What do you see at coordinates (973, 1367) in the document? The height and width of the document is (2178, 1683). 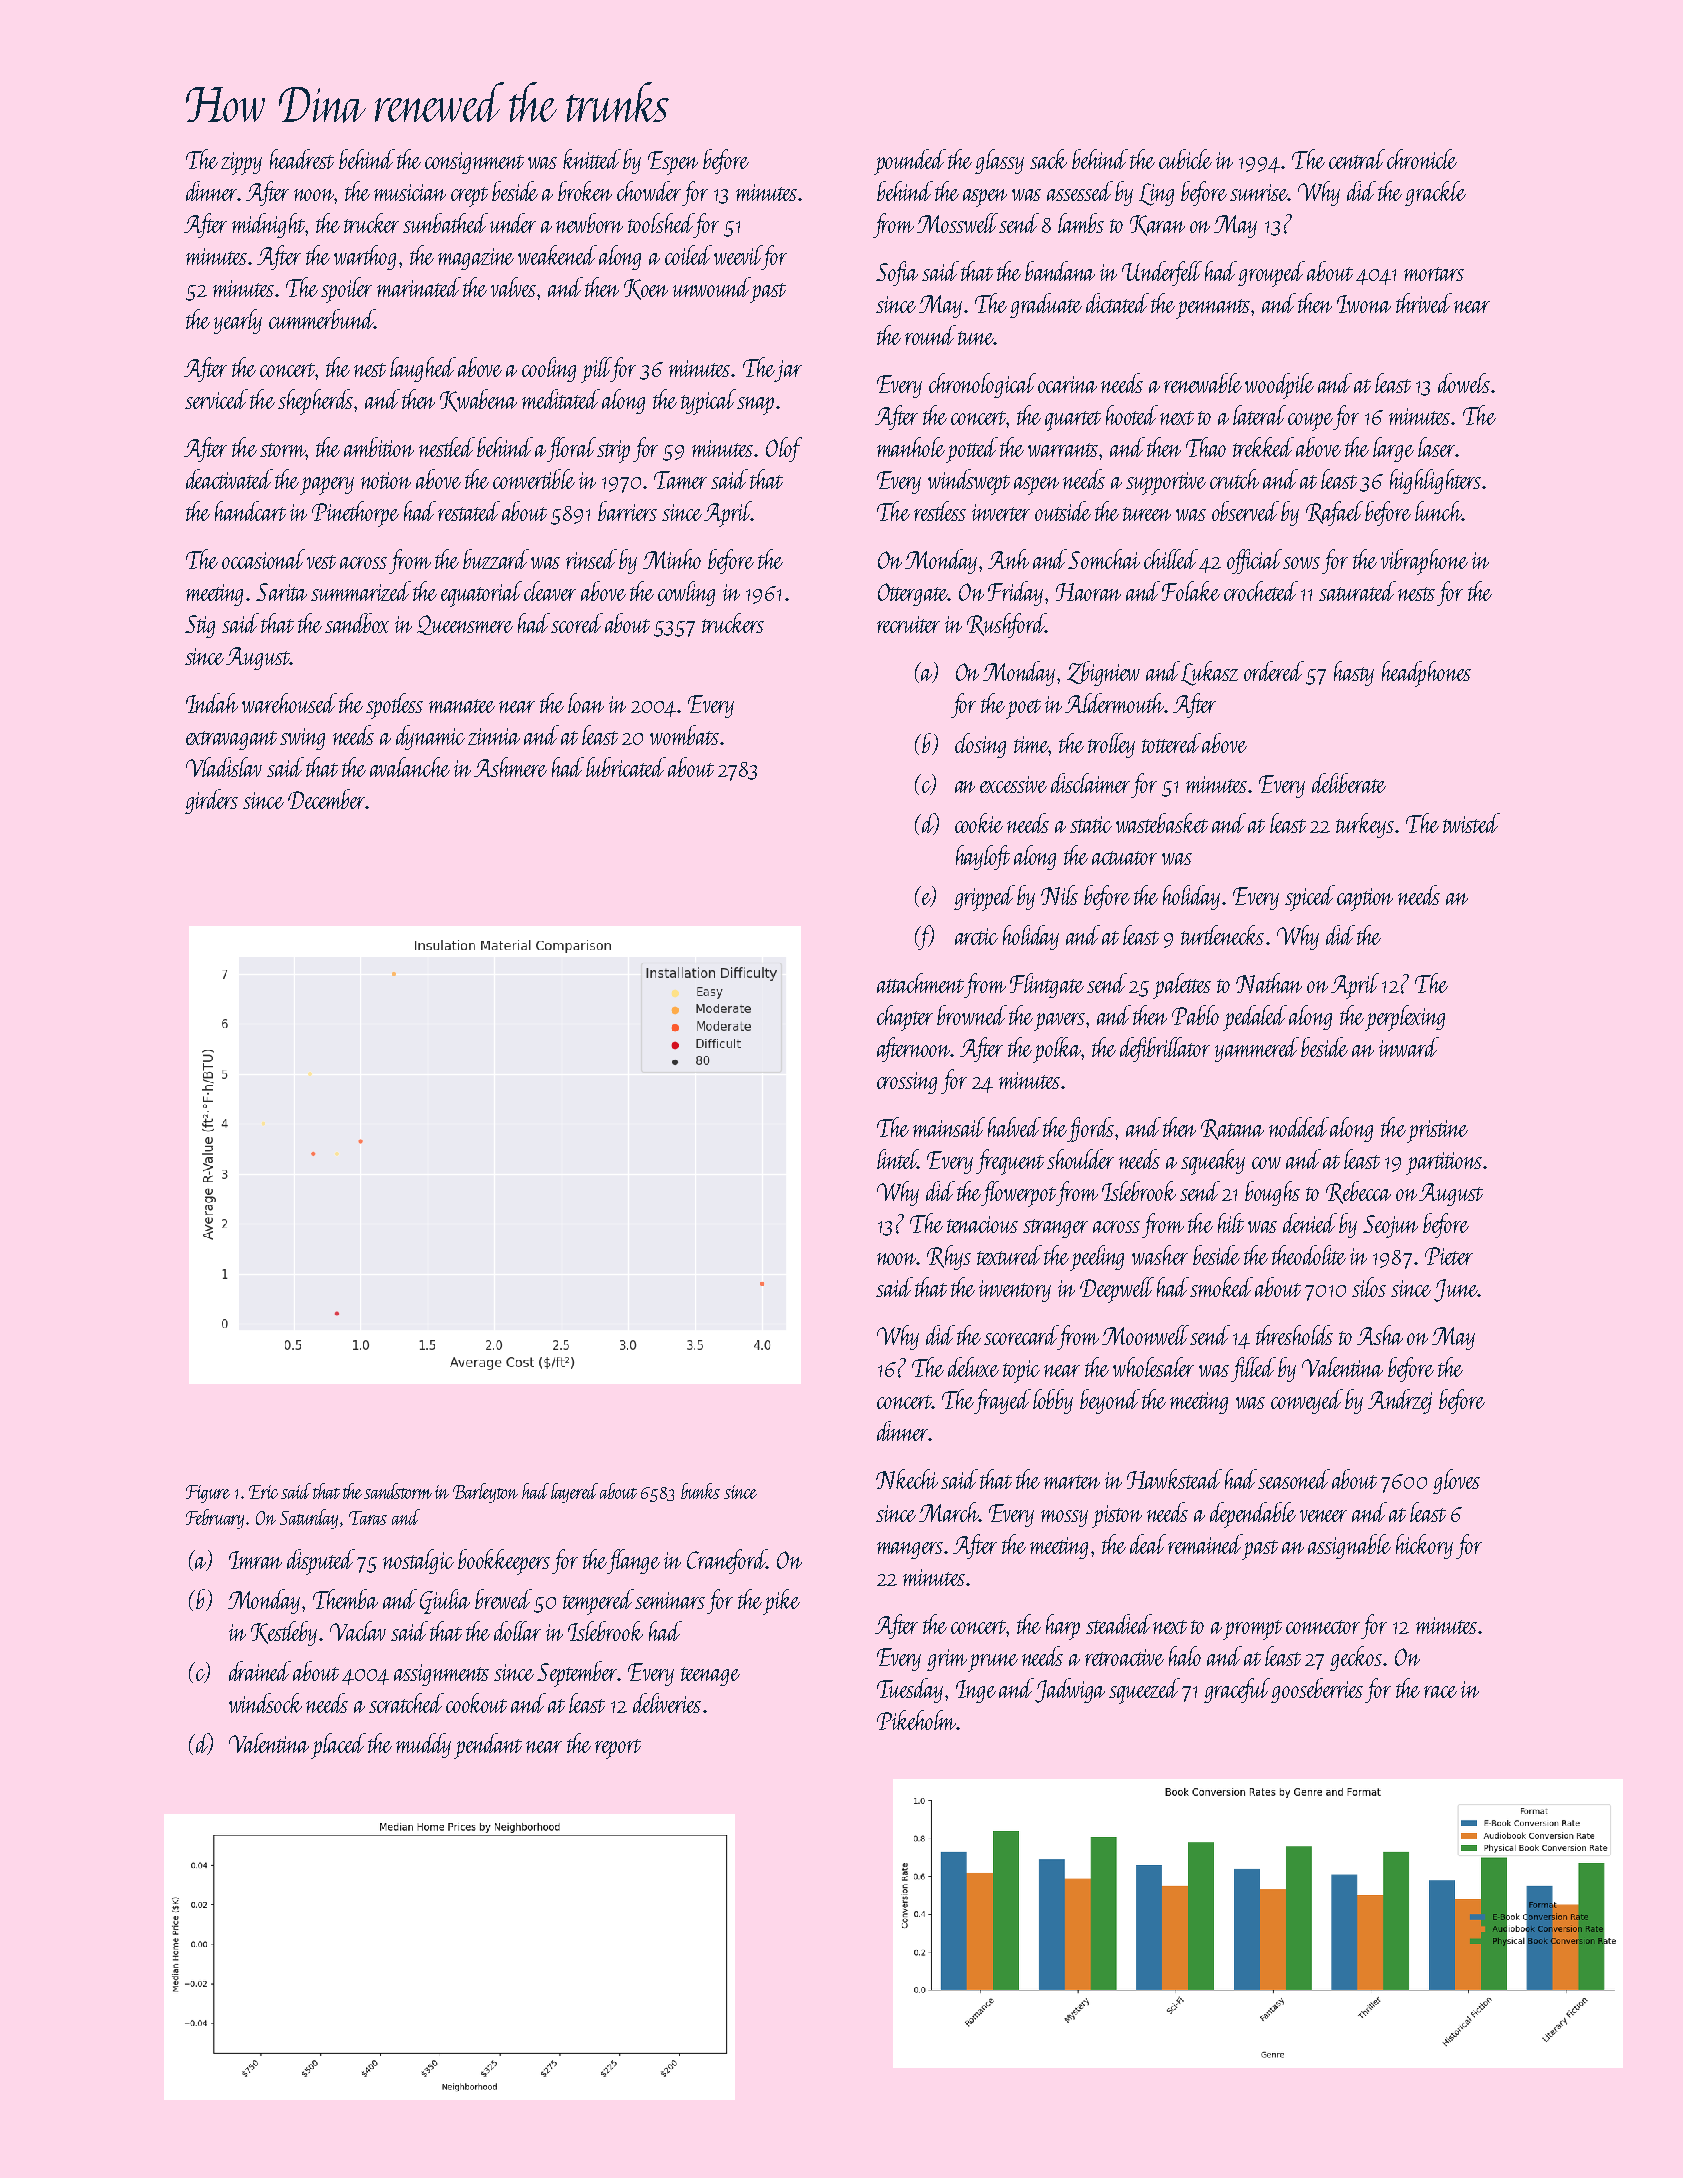 I see `deluxe` at bounding box center [973, 1367].
